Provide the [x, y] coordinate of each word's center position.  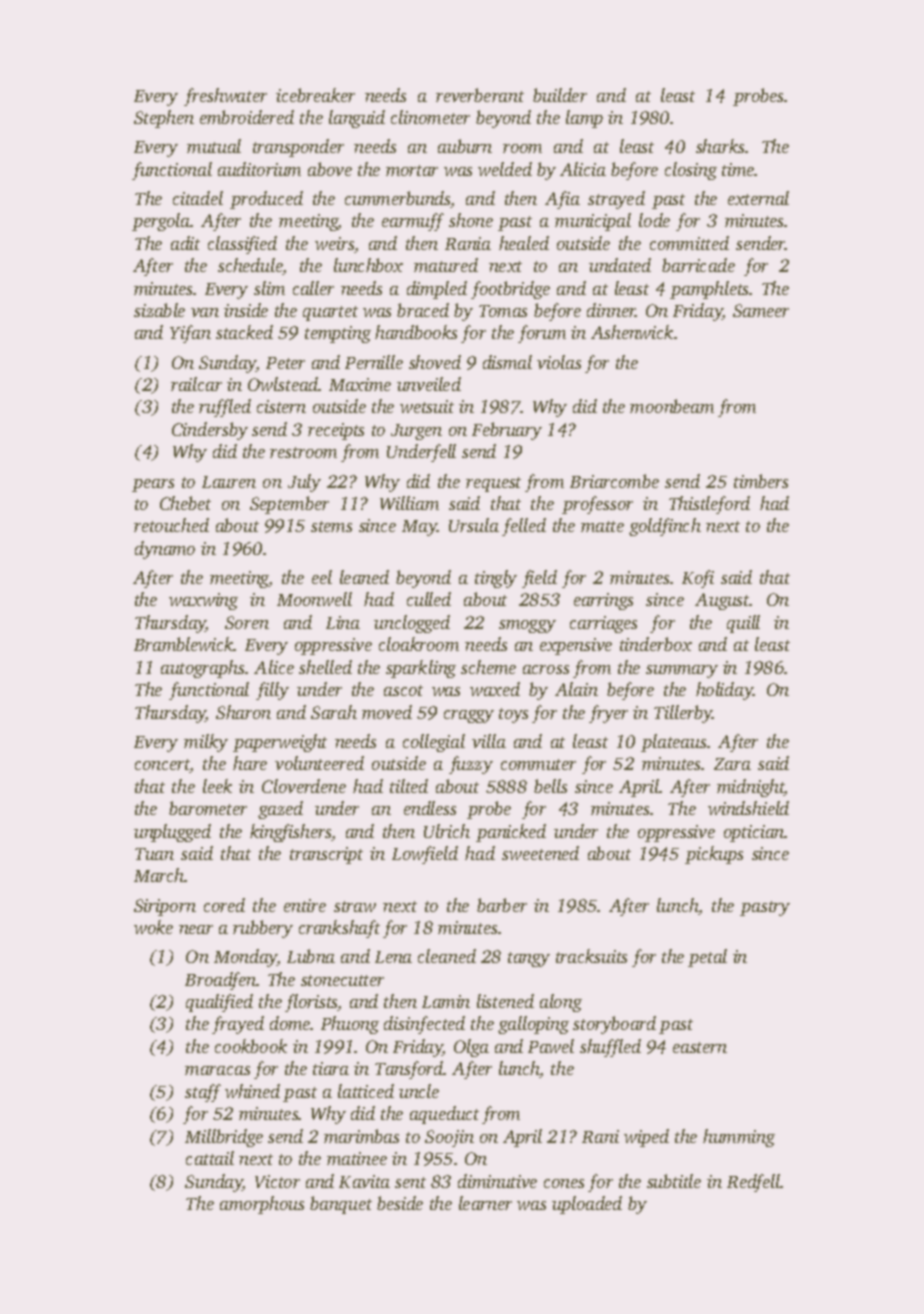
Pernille [374, 362]
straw [355, 906]
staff [203, 1093]
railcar [196, 384]
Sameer [761, 310]
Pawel [551, 1046]
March [159, 875]
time [738, 169]
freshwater [225, 97]
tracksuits [591, 956]
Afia [562, 200]
